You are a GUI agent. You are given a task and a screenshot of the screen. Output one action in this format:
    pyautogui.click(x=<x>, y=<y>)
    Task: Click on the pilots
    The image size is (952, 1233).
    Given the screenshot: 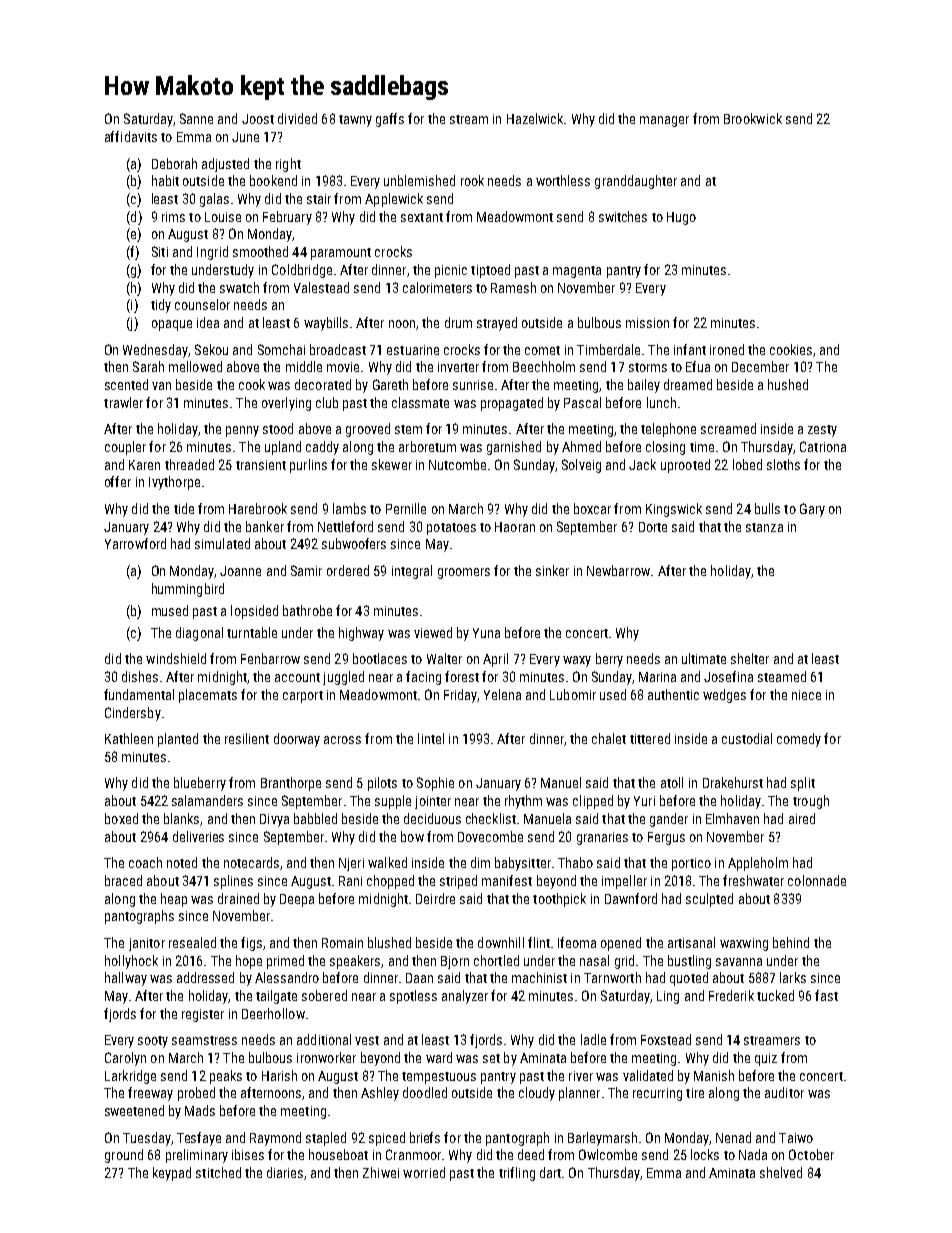 What is the action you would take?
    pyautogui.click(x=382, y=784)
